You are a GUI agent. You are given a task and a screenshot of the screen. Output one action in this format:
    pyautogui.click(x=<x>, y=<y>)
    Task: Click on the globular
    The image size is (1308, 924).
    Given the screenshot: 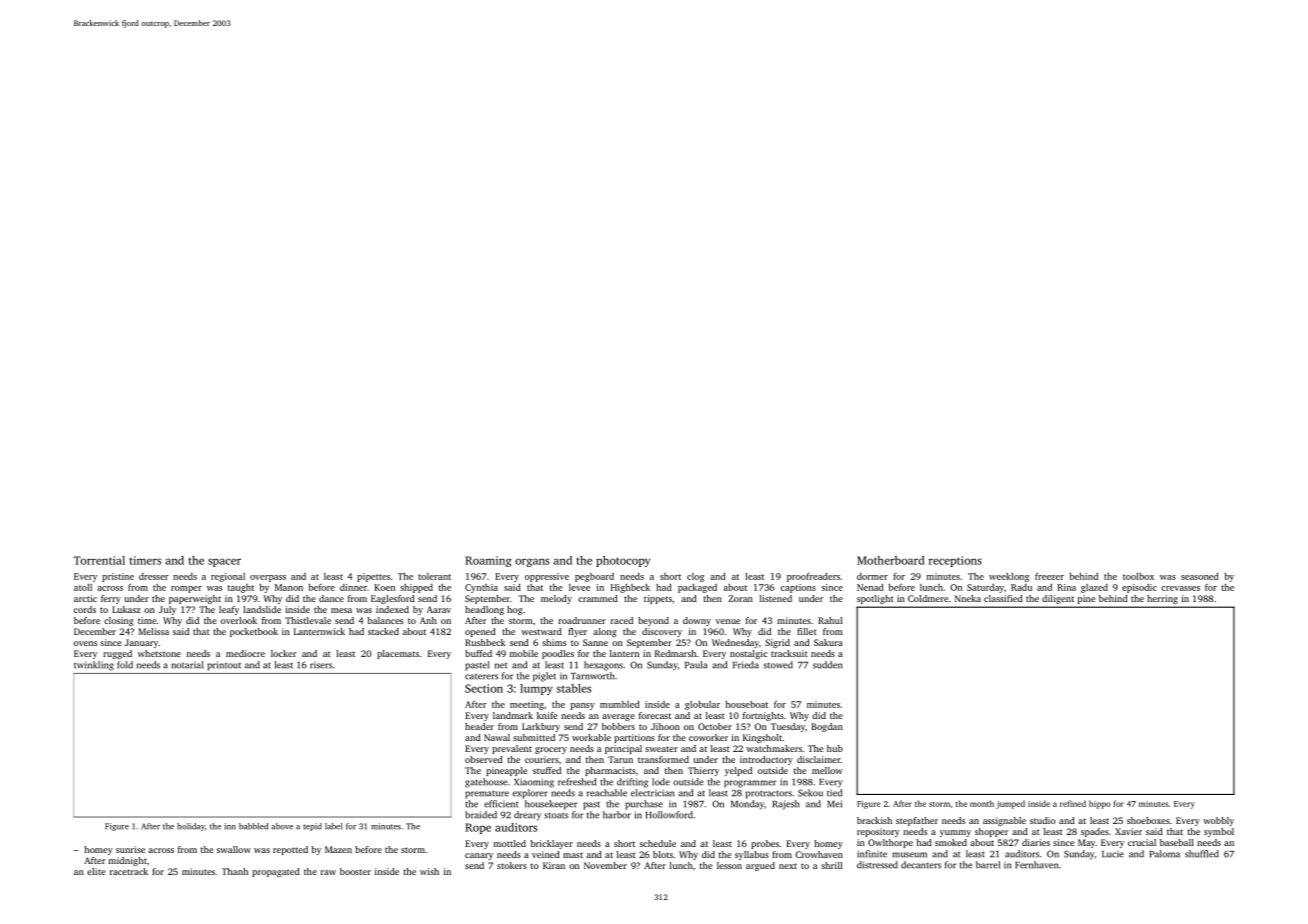 What is the action you would take?
    pyautogui.click(x=702, y=705)
